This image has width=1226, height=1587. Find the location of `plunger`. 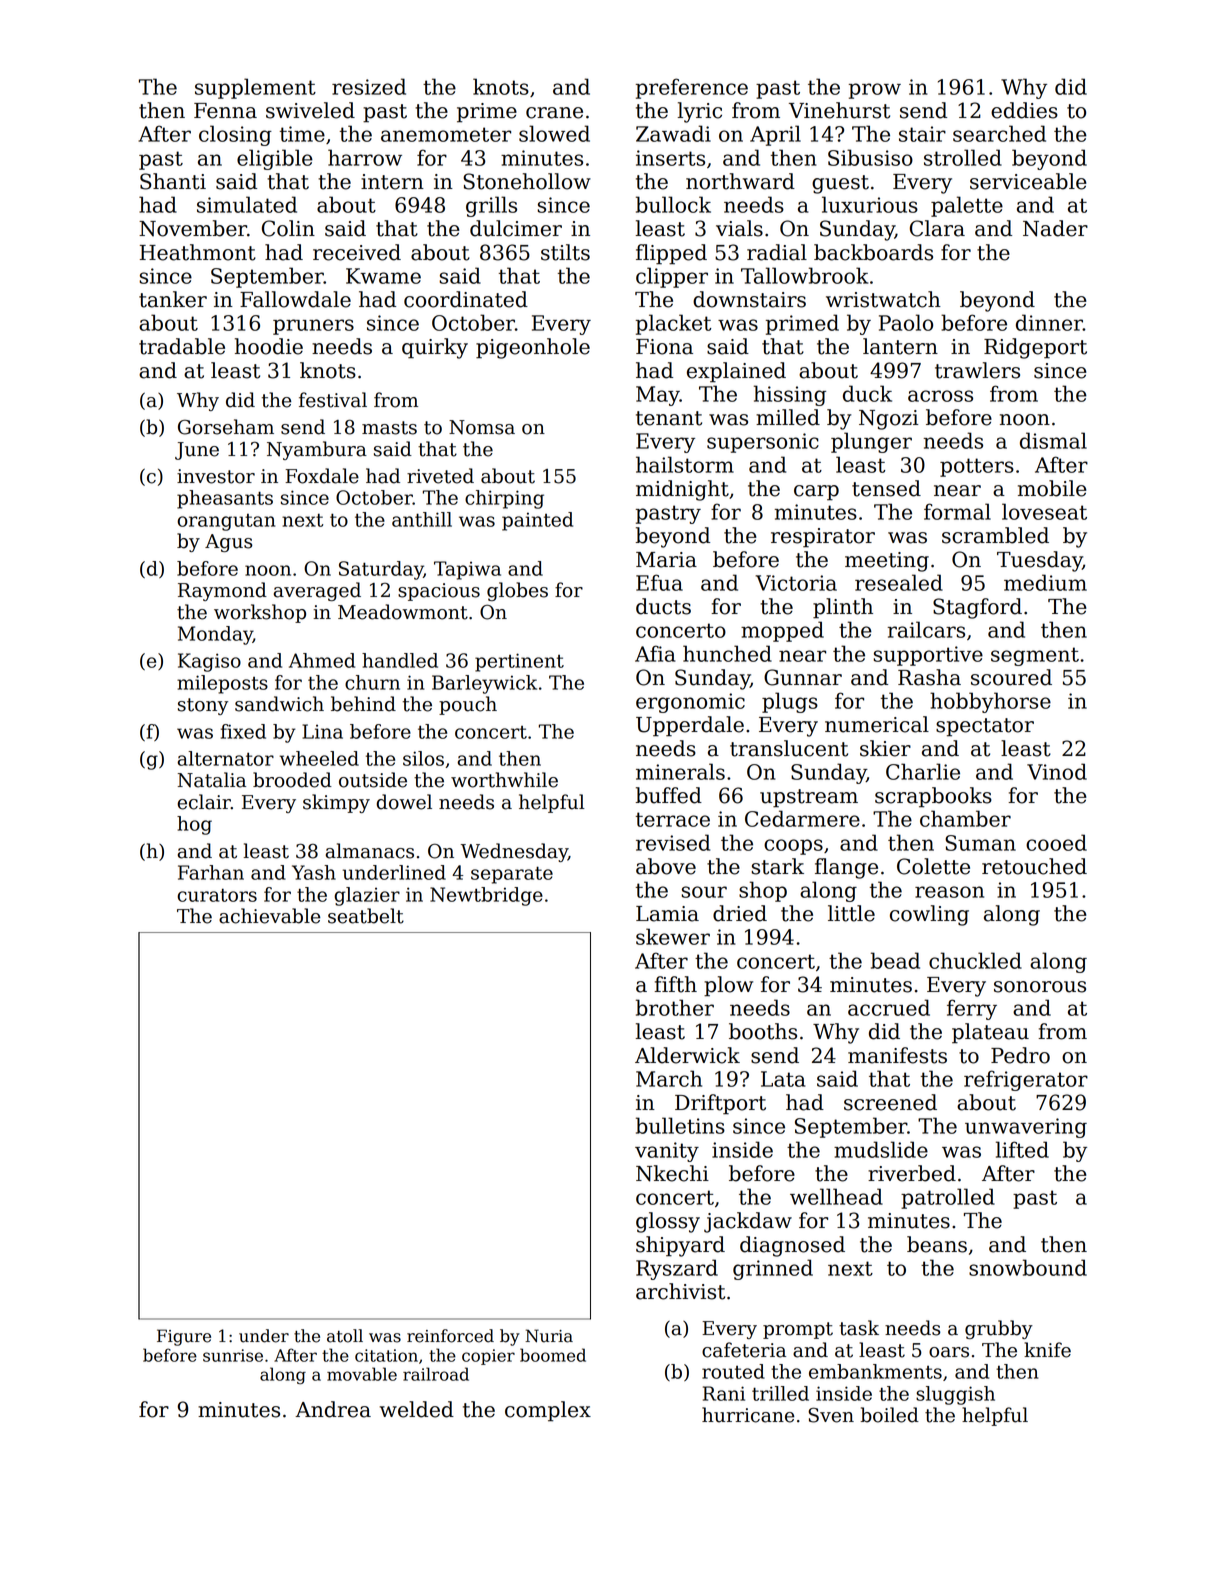

plunger is located at coordinates (871, 442).
